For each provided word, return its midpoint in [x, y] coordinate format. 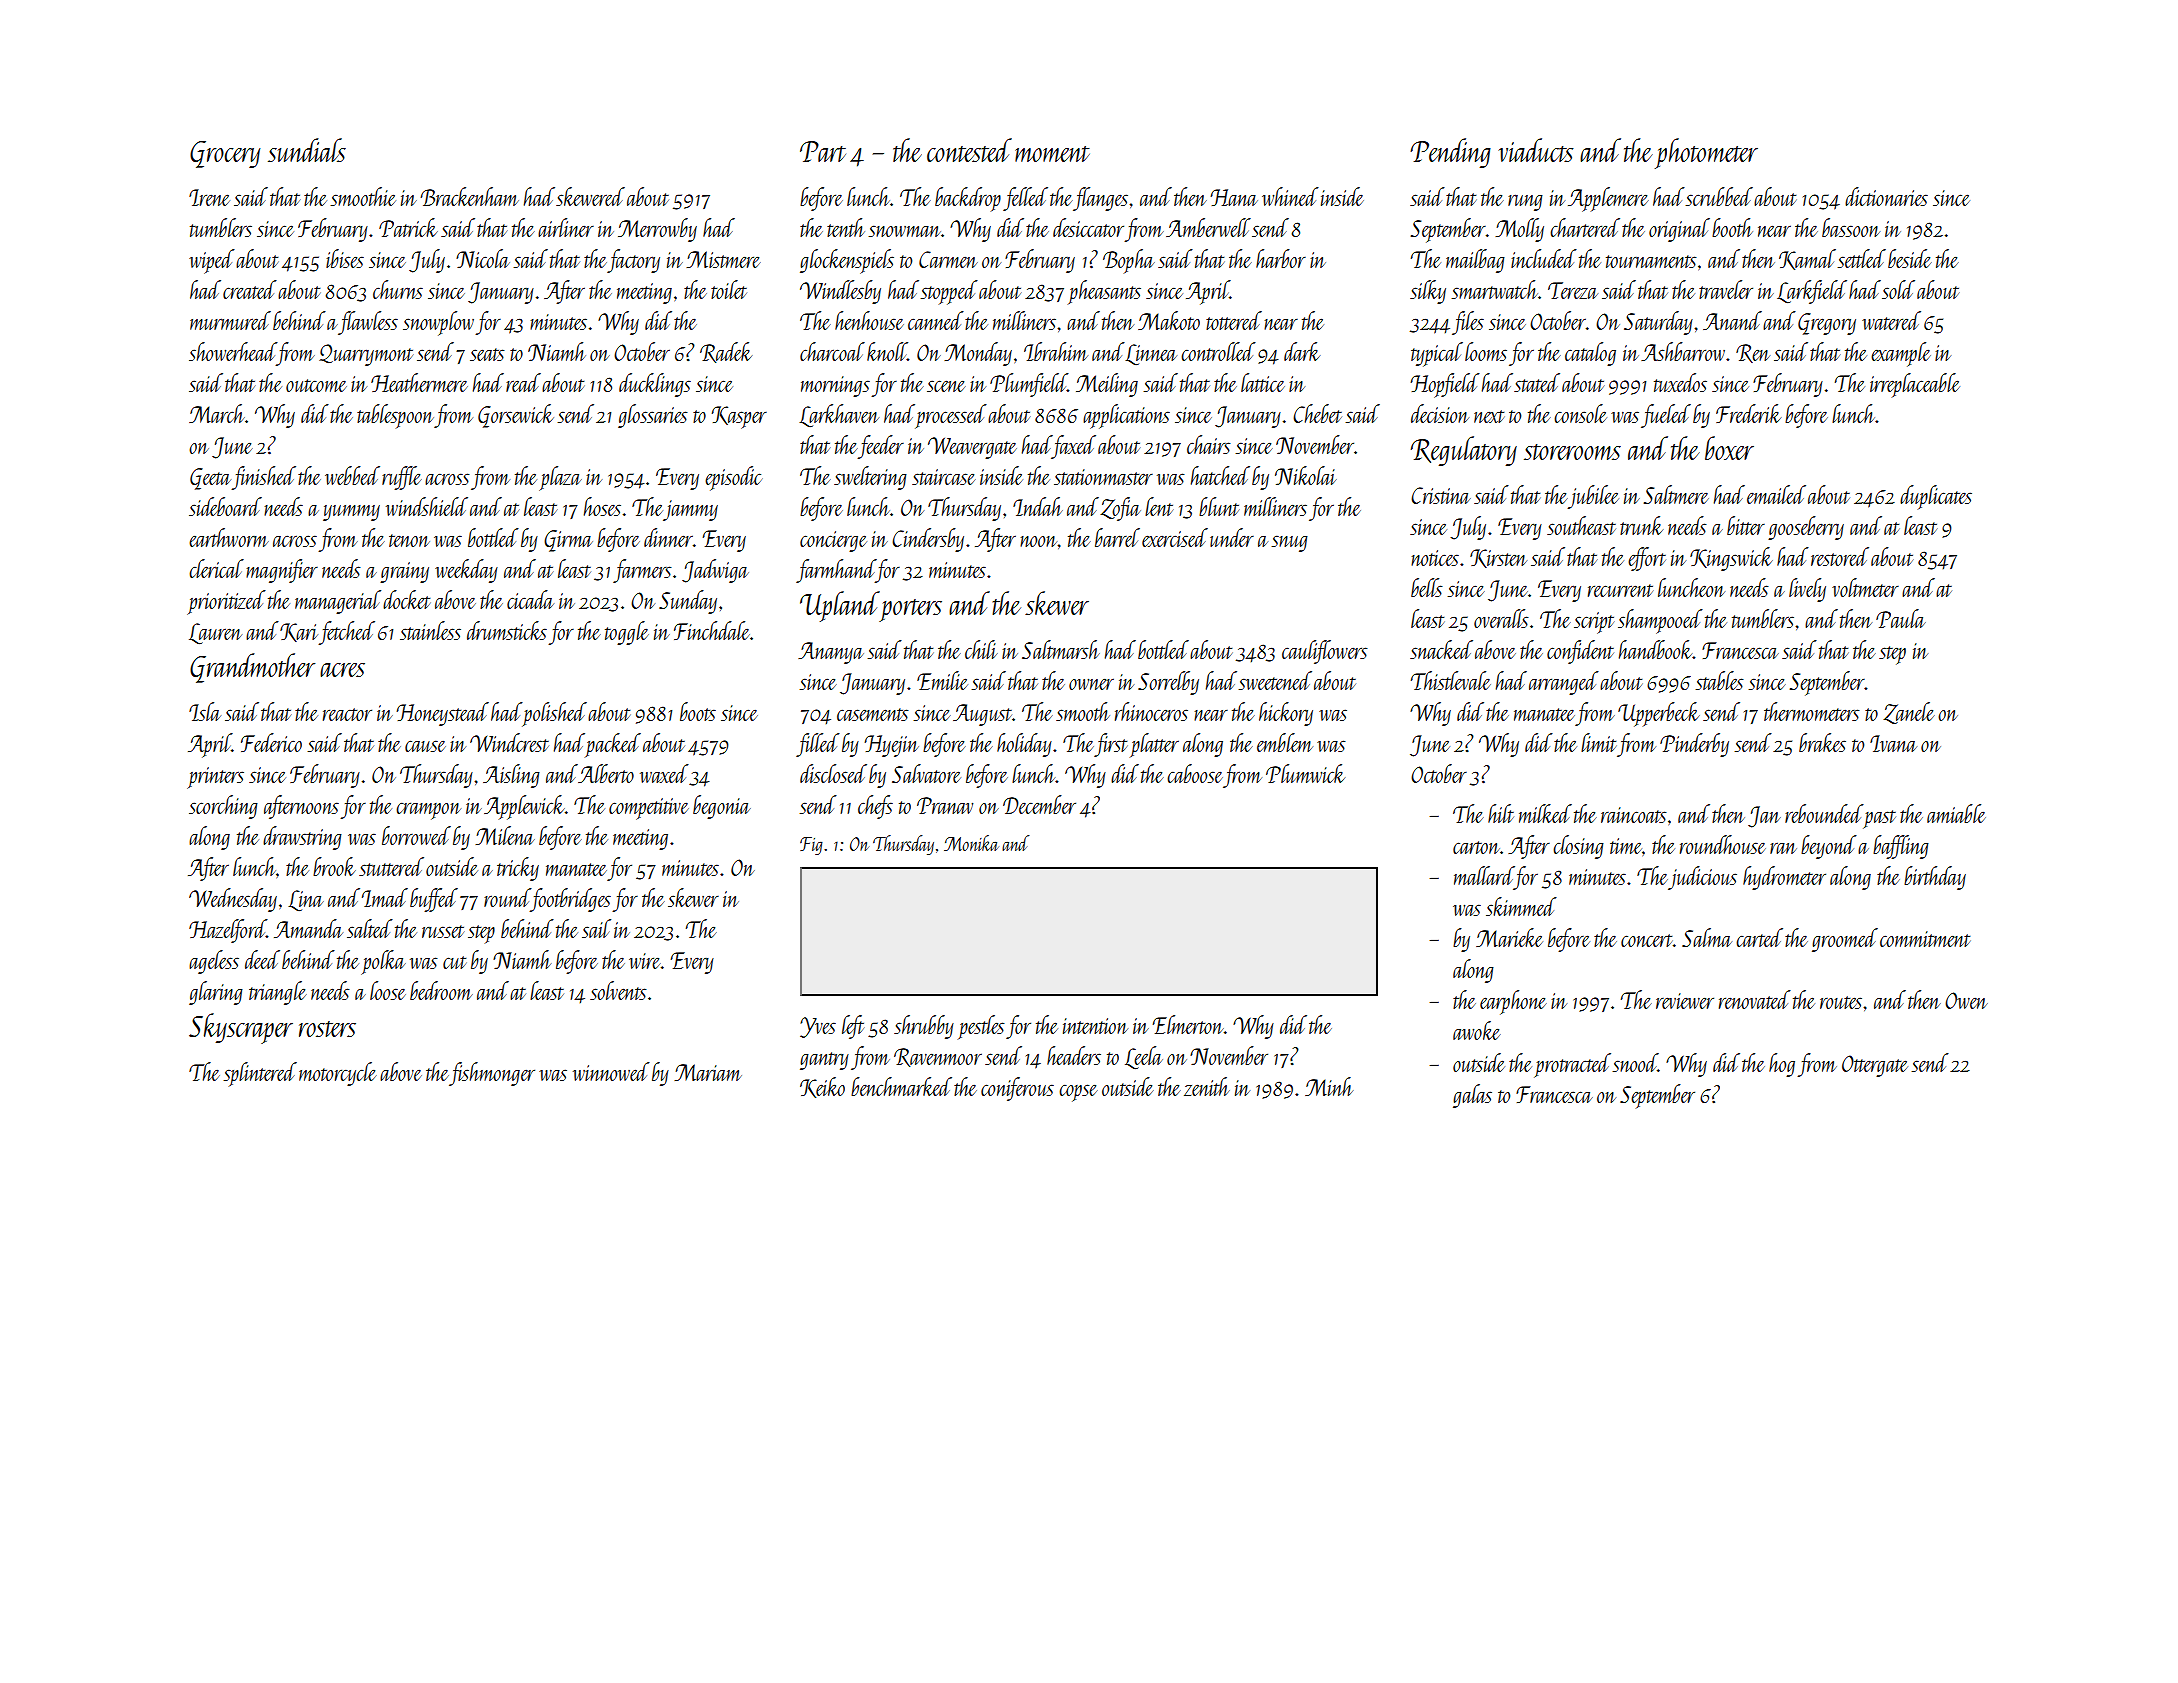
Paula [1901, 618]
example [1901, 354]
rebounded [1824, 813]
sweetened [1275, 680]
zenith [1207, 1086]
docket [406, 599]
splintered [260, 1074]
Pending [1450, 153]
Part [823, 151]
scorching [223, 807]
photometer [1706, 153]
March [217, 413]
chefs [875, 807]
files [1468, 323]
